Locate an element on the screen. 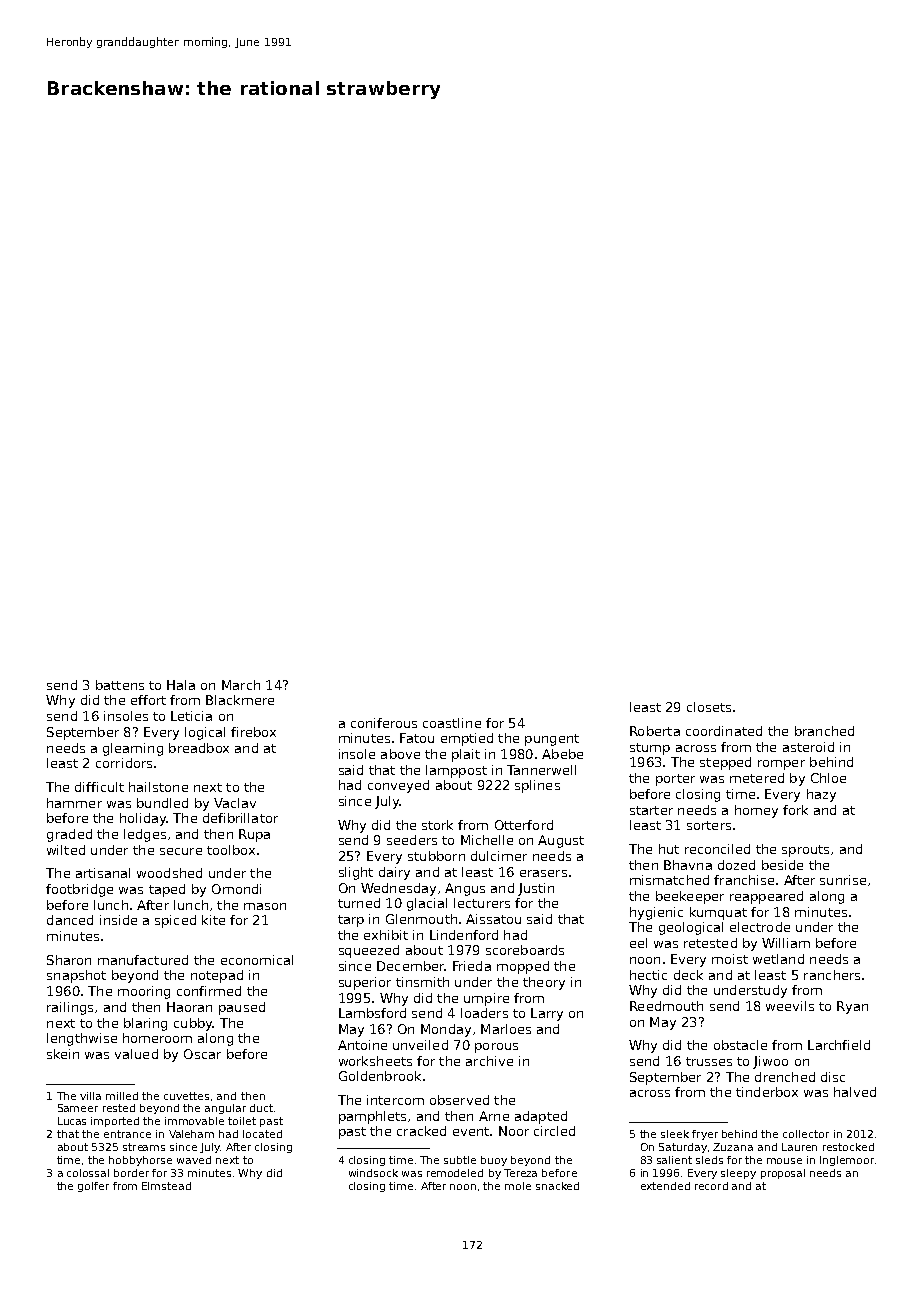 This screenshot has width=924, height=1308. notepad is located at coordinates (217, 976).
